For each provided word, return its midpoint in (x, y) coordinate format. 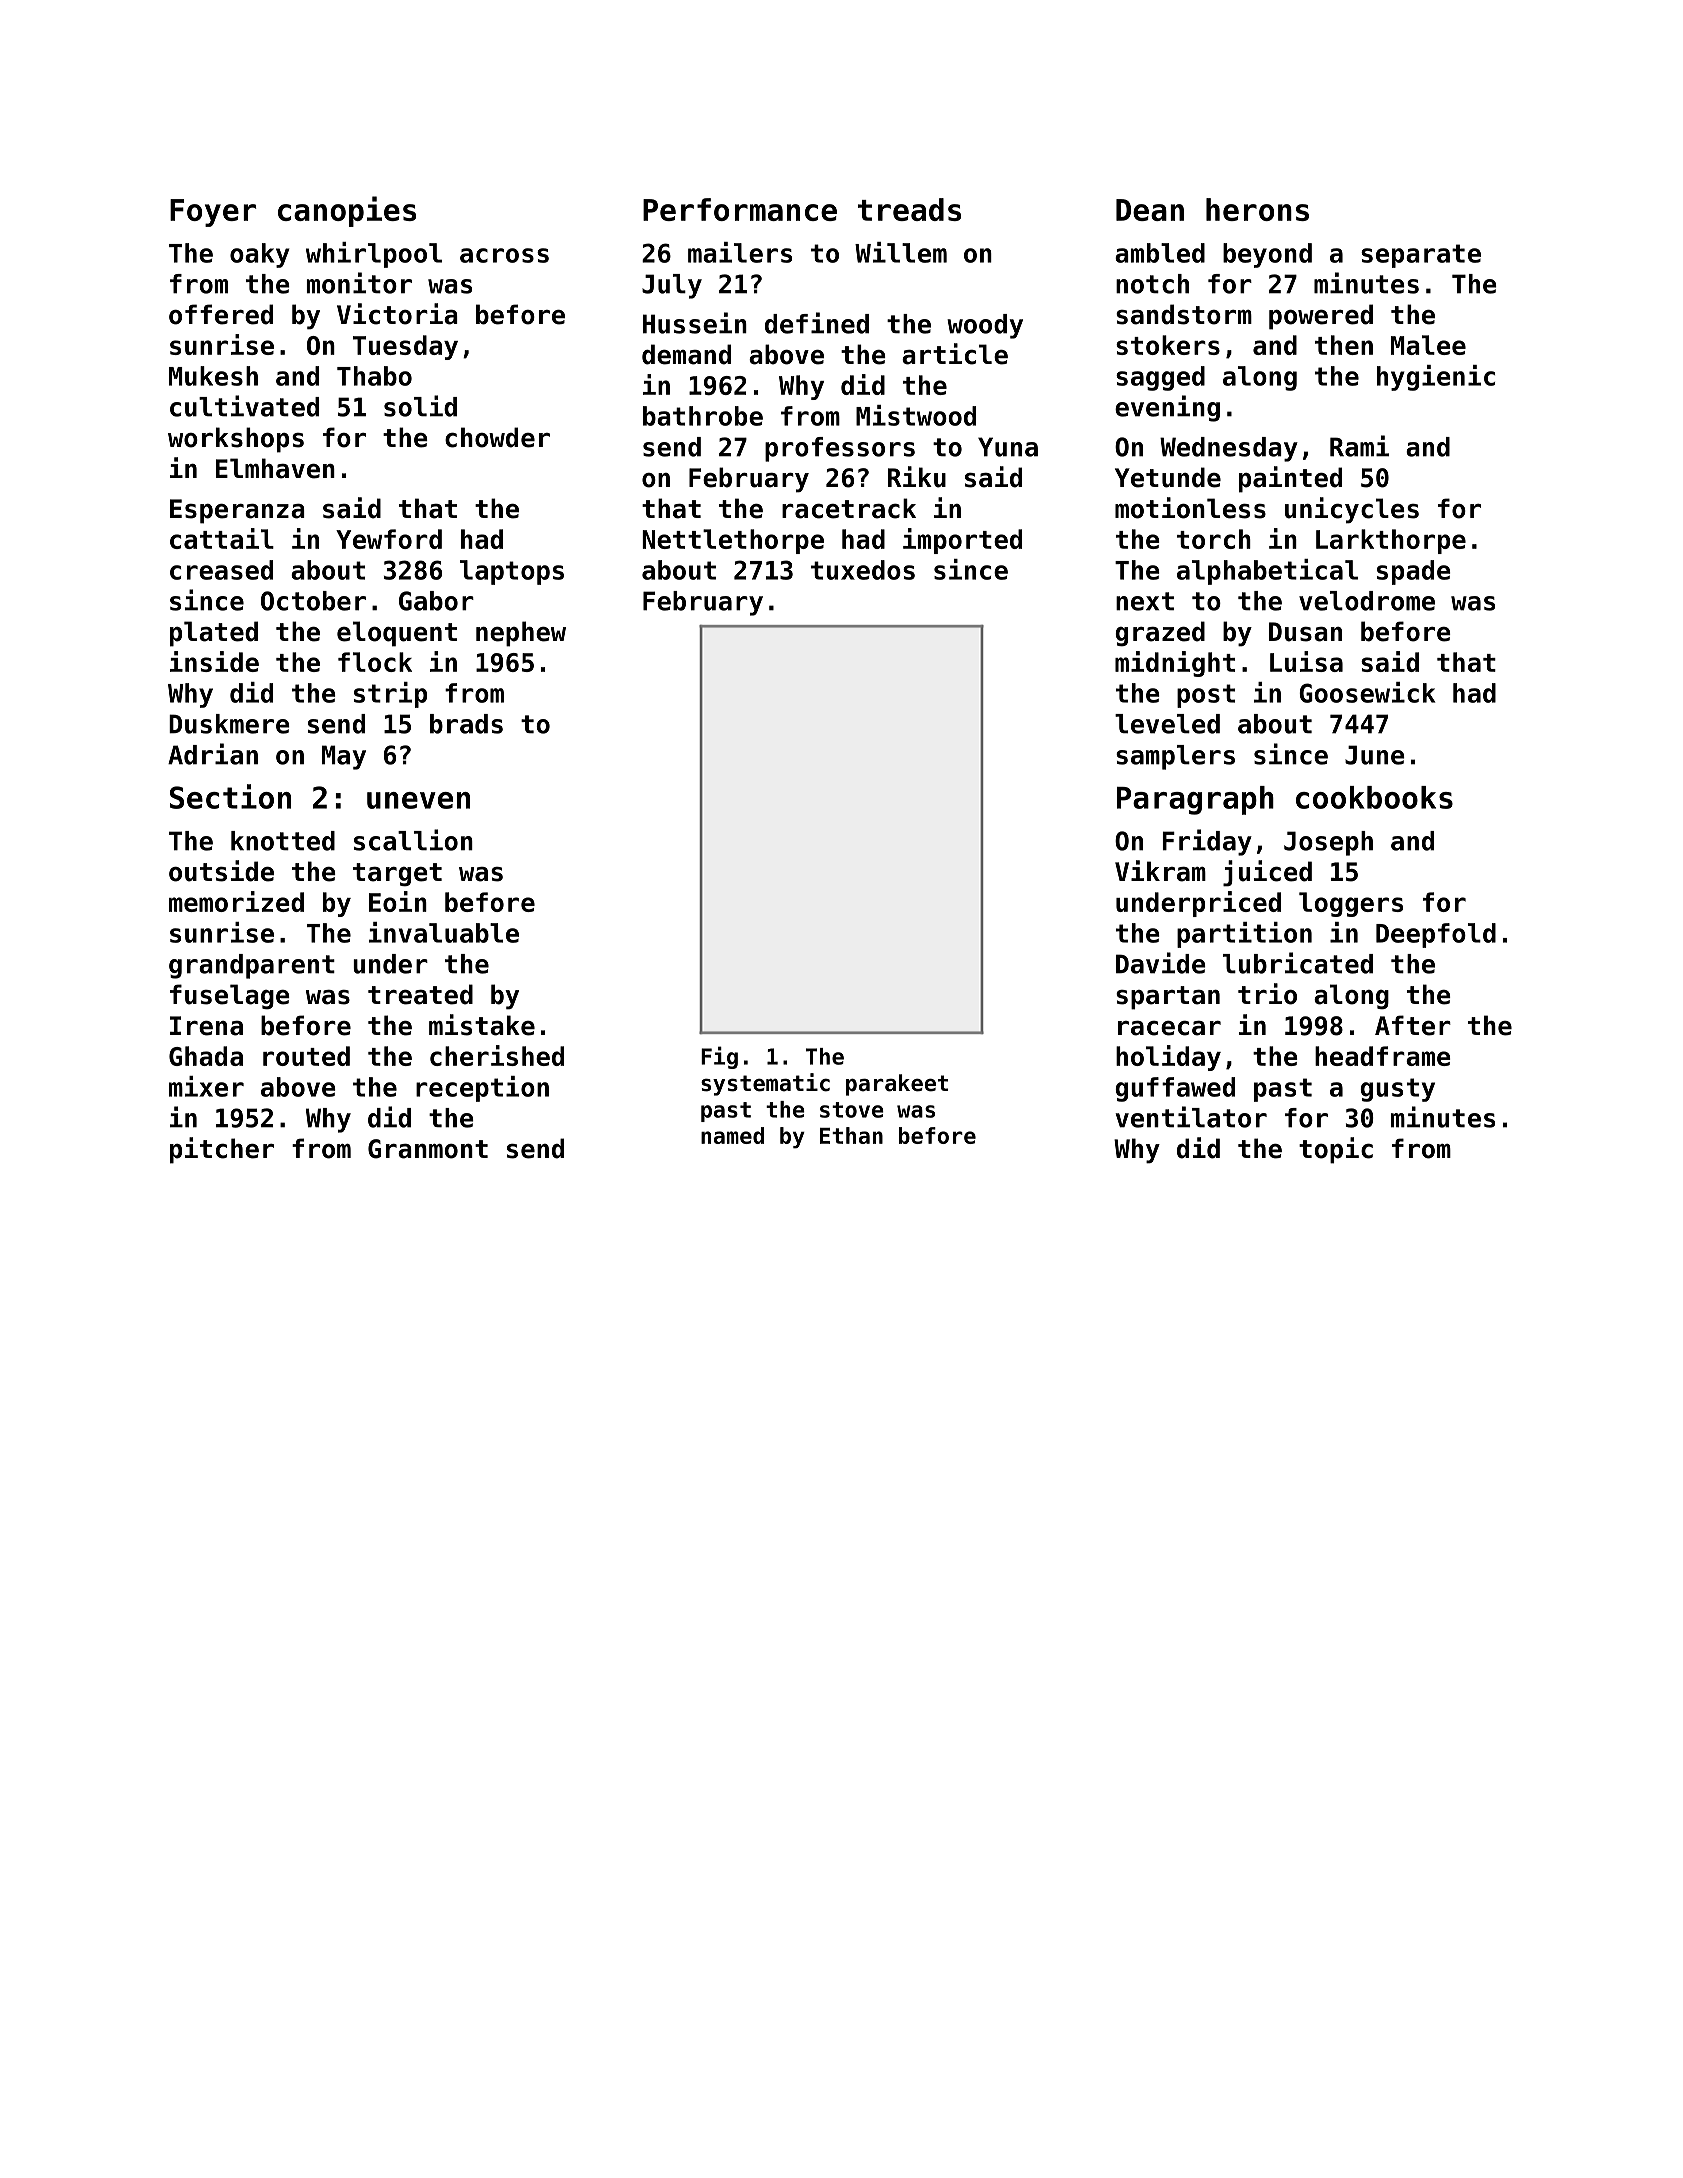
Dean (1150, 210)
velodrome (1367, 601)
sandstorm (1184, 314)
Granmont (428, 1149)
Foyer (213, 213)
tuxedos (863, 570)
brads (466, 724)
